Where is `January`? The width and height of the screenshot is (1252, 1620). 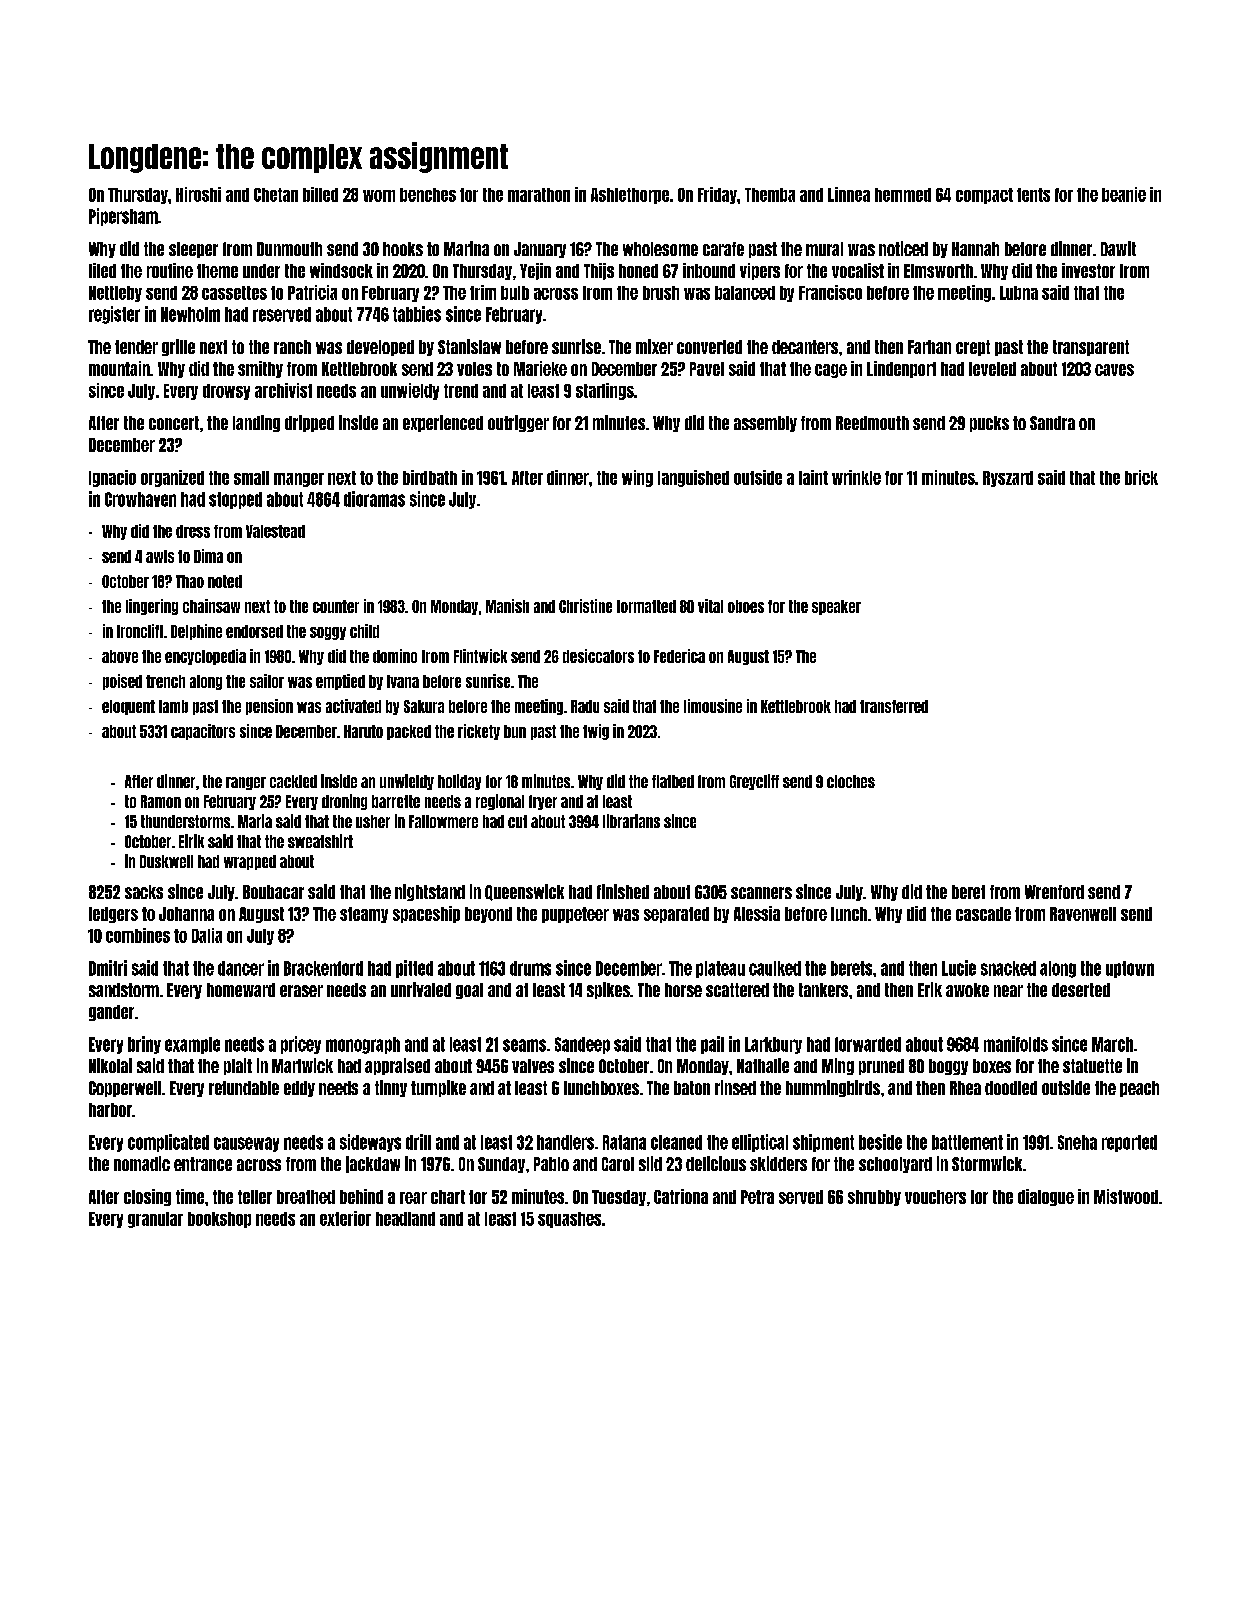 January is located at coordinates (540, 250).
